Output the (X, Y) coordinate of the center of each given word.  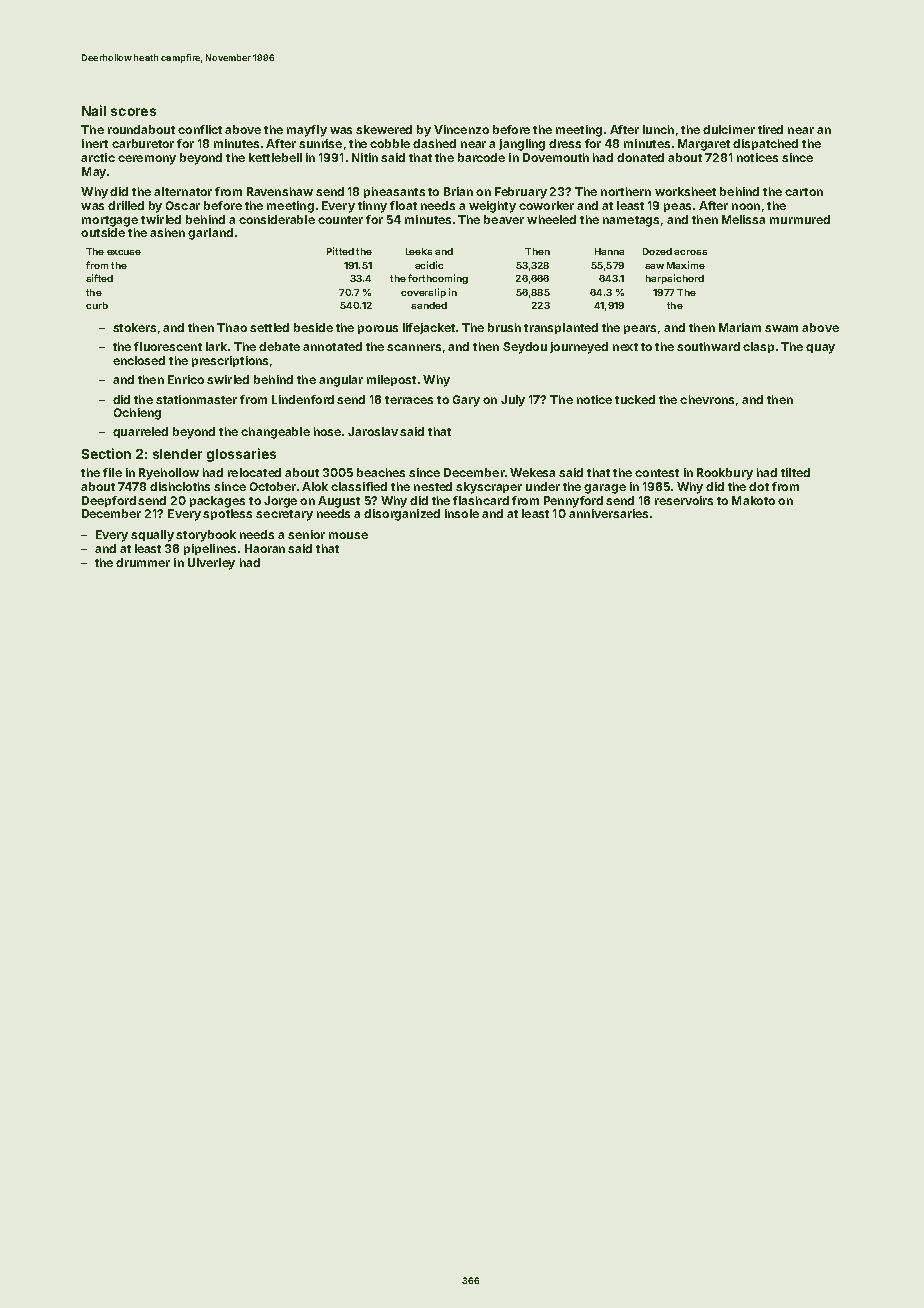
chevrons (707, 399)
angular (341, 381)
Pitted (340, 251)
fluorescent (168, 346)
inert (95, 143)
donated (640, 157)
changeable (275, 433)
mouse (348, 535)
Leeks (419, 251)
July (513, 401)
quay (820, 349)
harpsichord (675, 279)
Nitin (365, 157)
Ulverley (211, 564)
